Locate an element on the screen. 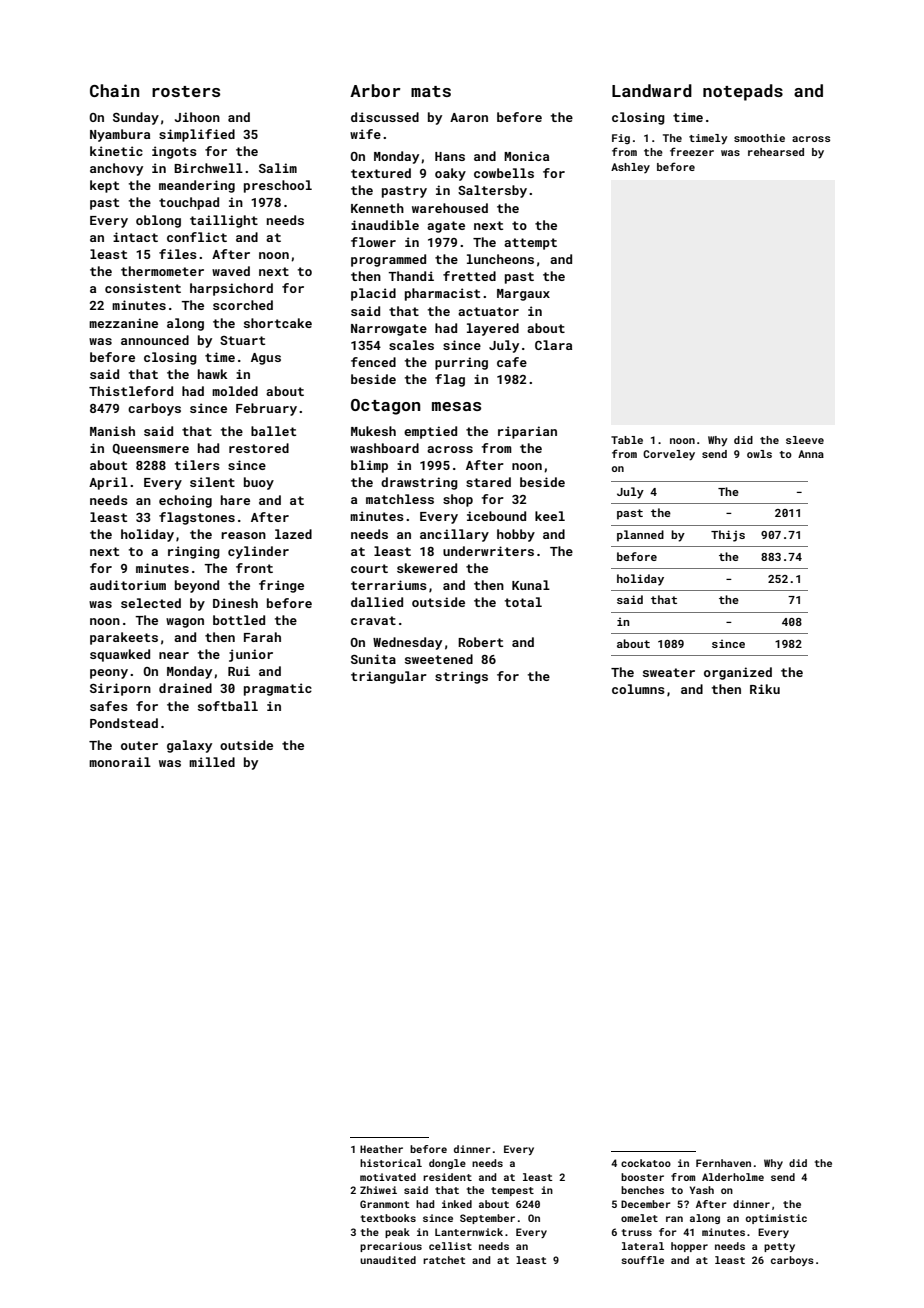 The height and width of the screenshot is (1308, 924). touchpad is located at coordinates (189, 203).
